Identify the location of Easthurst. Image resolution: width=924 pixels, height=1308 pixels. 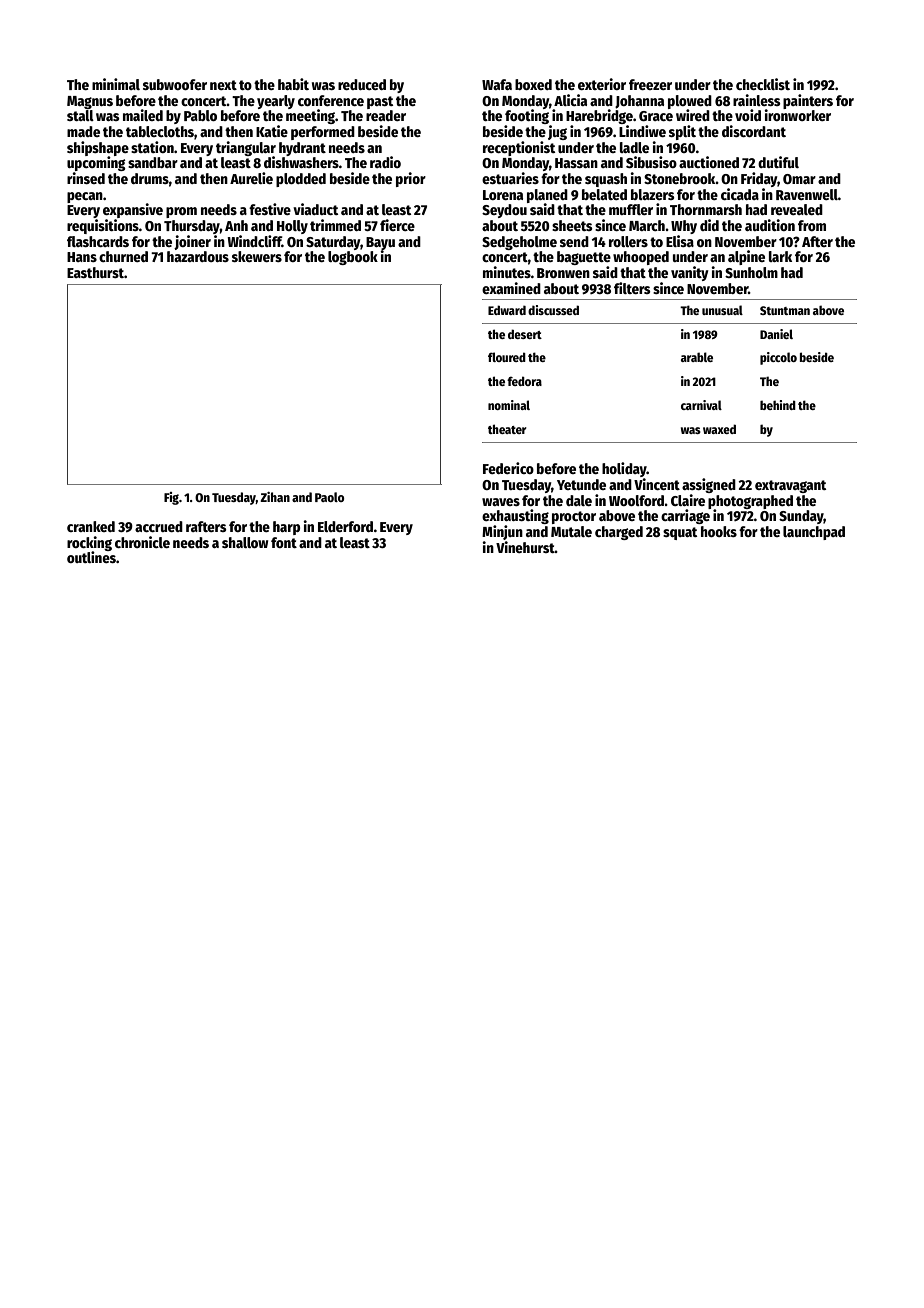
(95, 272).
